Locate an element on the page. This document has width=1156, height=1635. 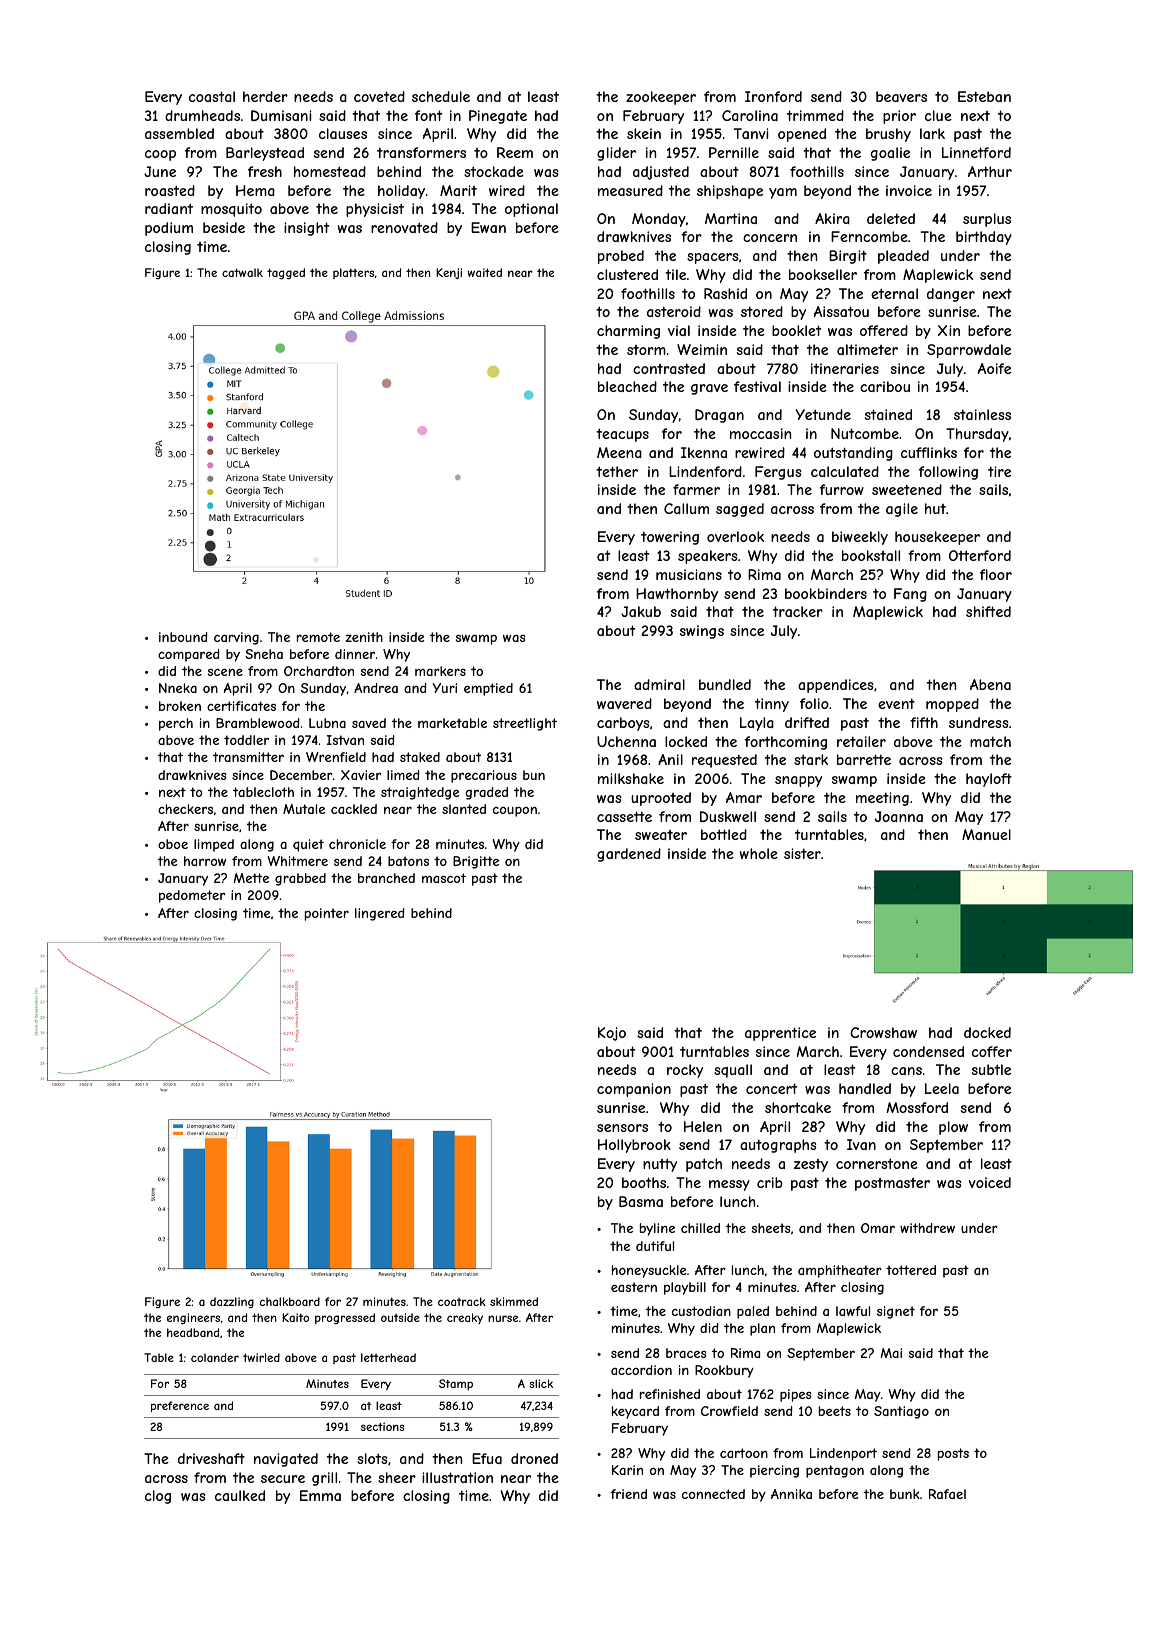
pedometer is located at coordinates (192, 896).
